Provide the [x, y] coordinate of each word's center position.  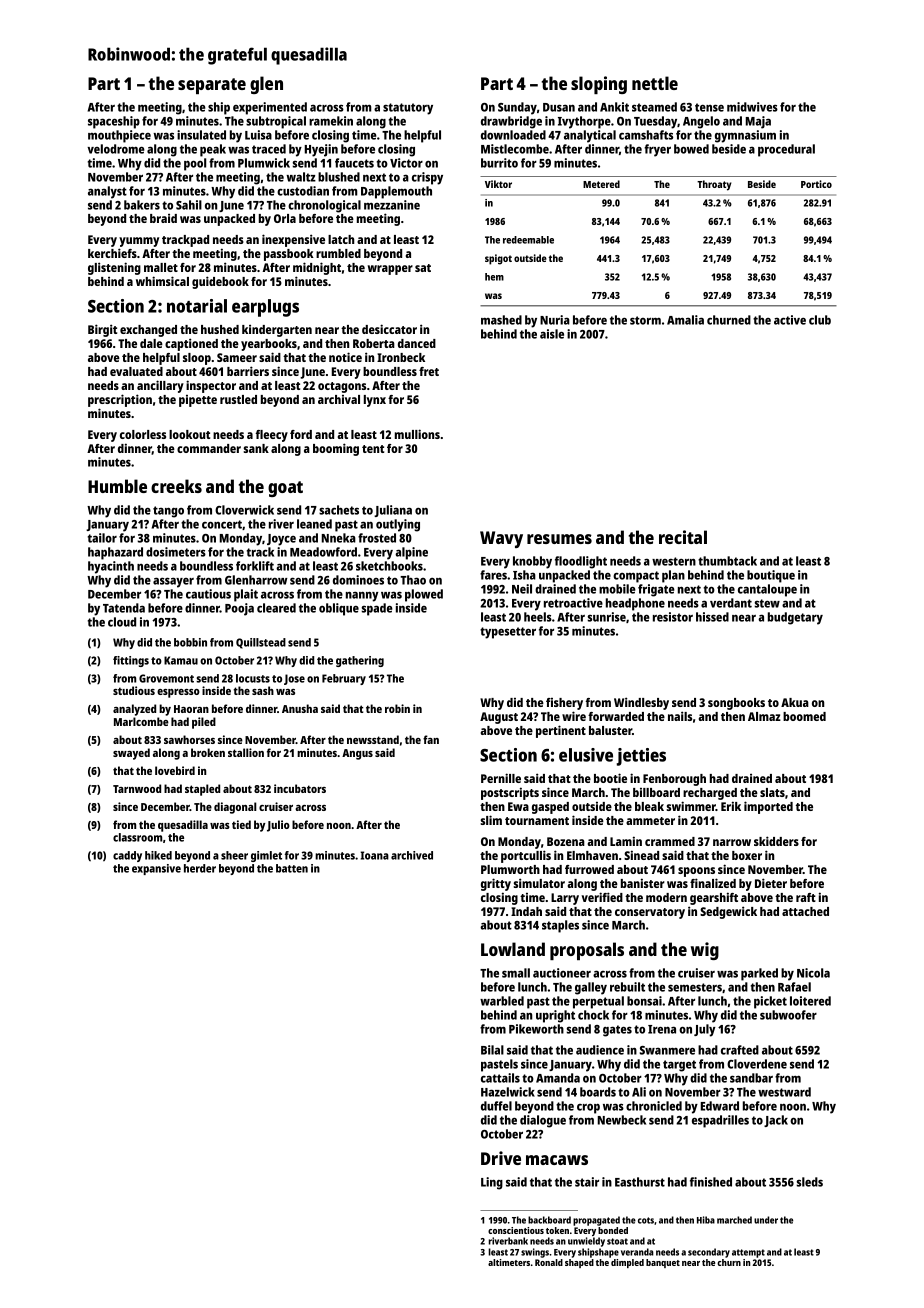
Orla [285, 218]
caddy [127, 856]
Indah [526, 911]
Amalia [685, 320]
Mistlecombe [515, 149]
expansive [156, 869]
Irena [662, 1029]
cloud [122, 622]
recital [683, 537]
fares [493, 575]
